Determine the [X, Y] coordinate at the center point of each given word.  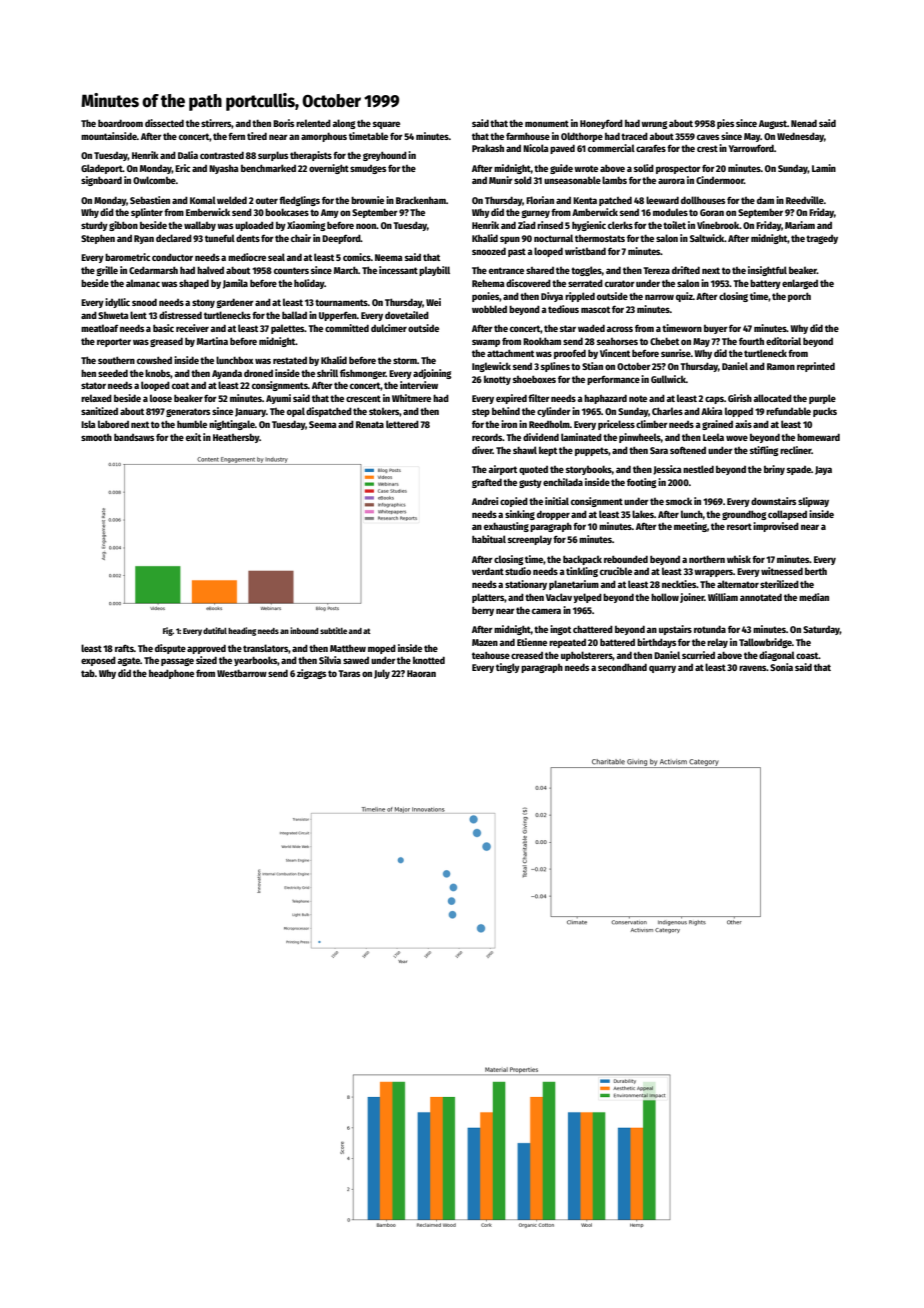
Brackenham [421, 200]
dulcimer [389, 328]
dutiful [215, 630]
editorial [783, 341]
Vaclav [559, 597]
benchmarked [268, 168]
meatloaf [99, 328]
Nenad [804, 123]
